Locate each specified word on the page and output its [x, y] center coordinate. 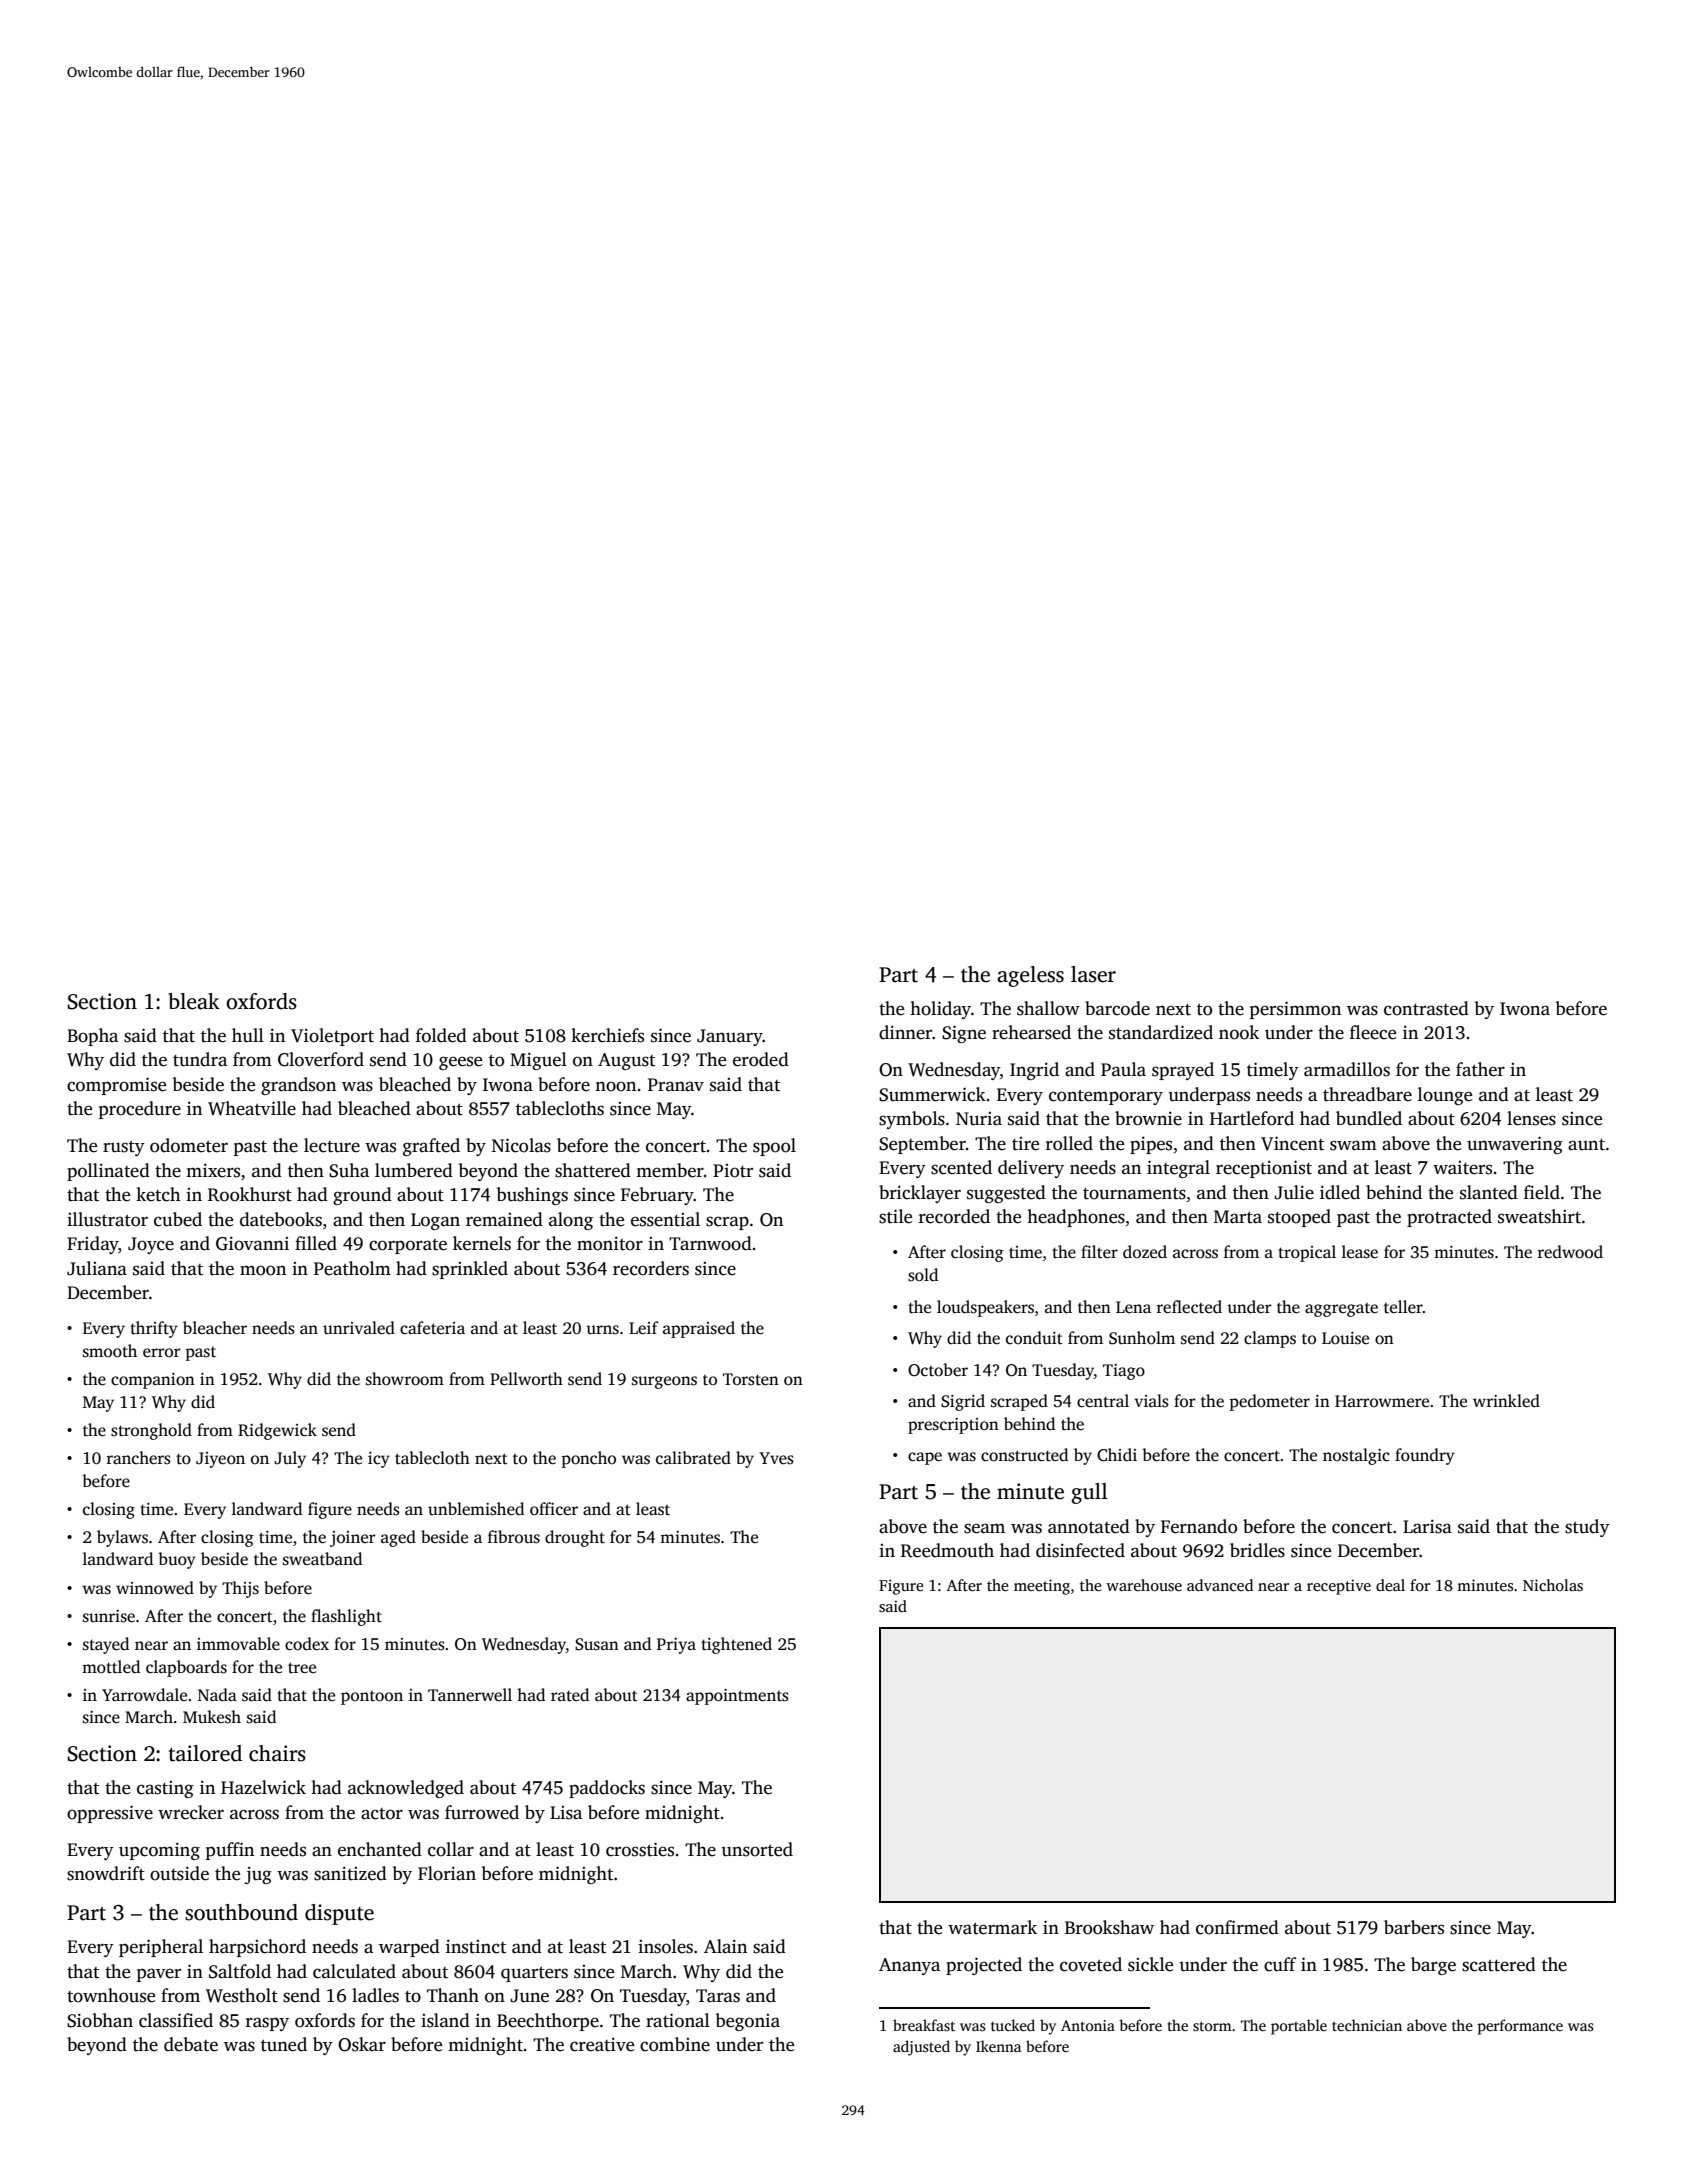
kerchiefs [607, 1035]
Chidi [1117, 1455]
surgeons [664, 1382]
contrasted [1426, 1008]
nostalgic [1356, 1456]
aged [398, 1538]
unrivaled [359, 1328]
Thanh [453, 1995]
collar [451, 1849]
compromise [116, 1086]
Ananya [909, 1966]
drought [575, 1538]
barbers [1414, 1927]
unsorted [757, 1849]
